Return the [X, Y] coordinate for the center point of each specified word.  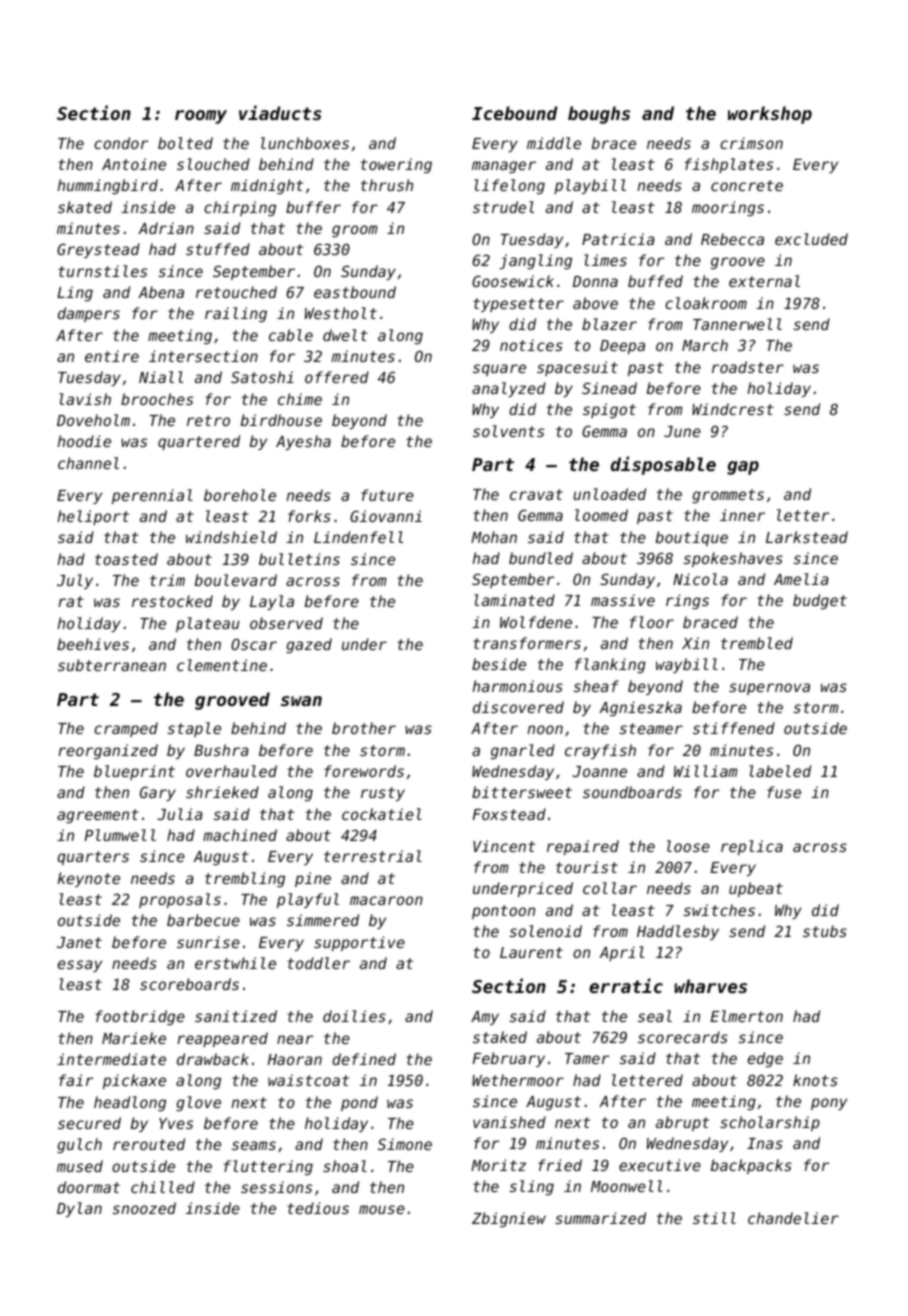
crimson [751, 143]
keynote [89, 879]
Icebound [515, 113]
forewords [364, 771]
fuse [784, 792]
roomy [201, 117]
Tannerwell [737, 324]
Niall [161, 377]
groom [354, 231]
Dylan [79, 1209]
